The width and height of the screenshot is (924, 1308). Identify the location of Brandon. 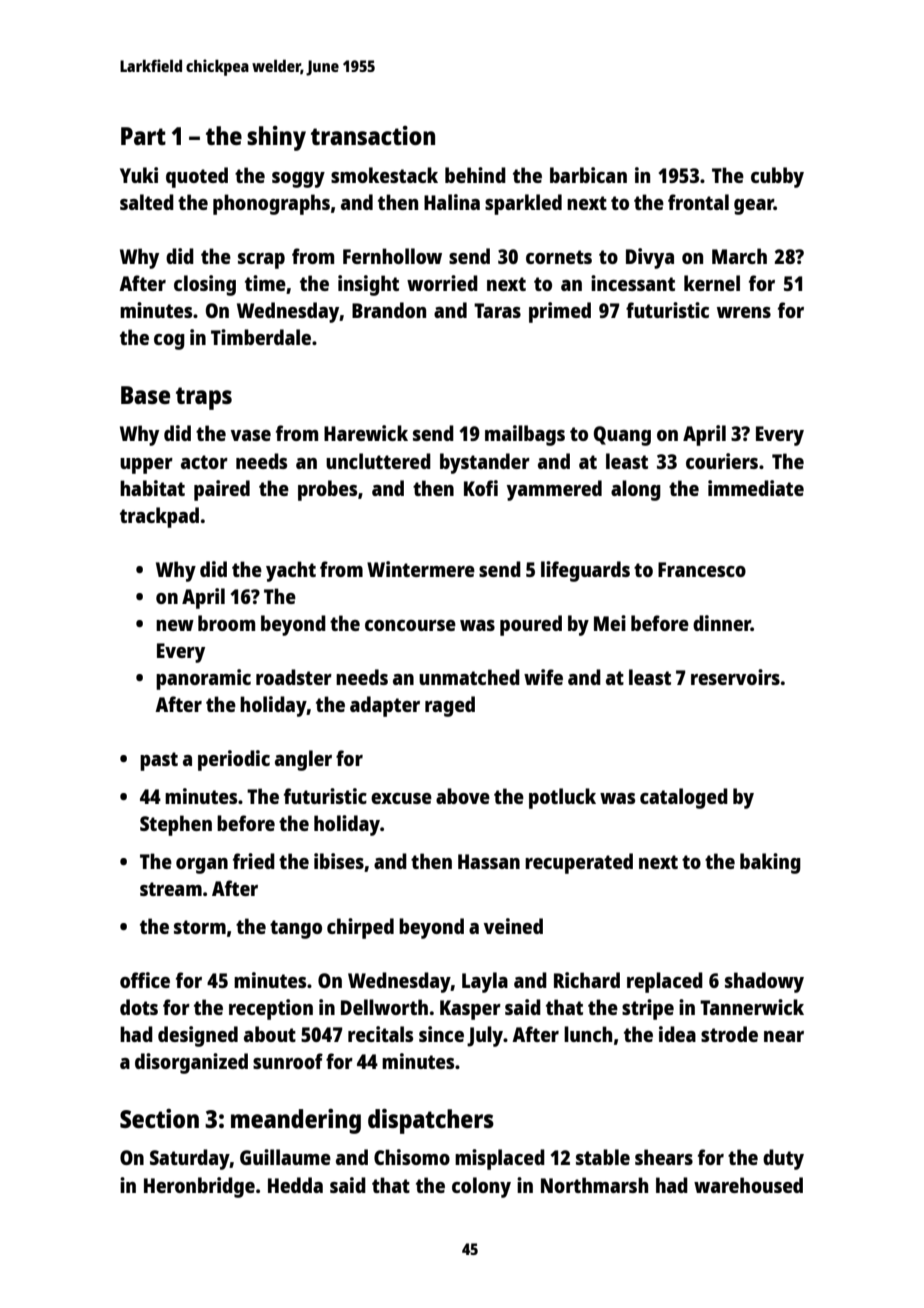
(389, 310).
